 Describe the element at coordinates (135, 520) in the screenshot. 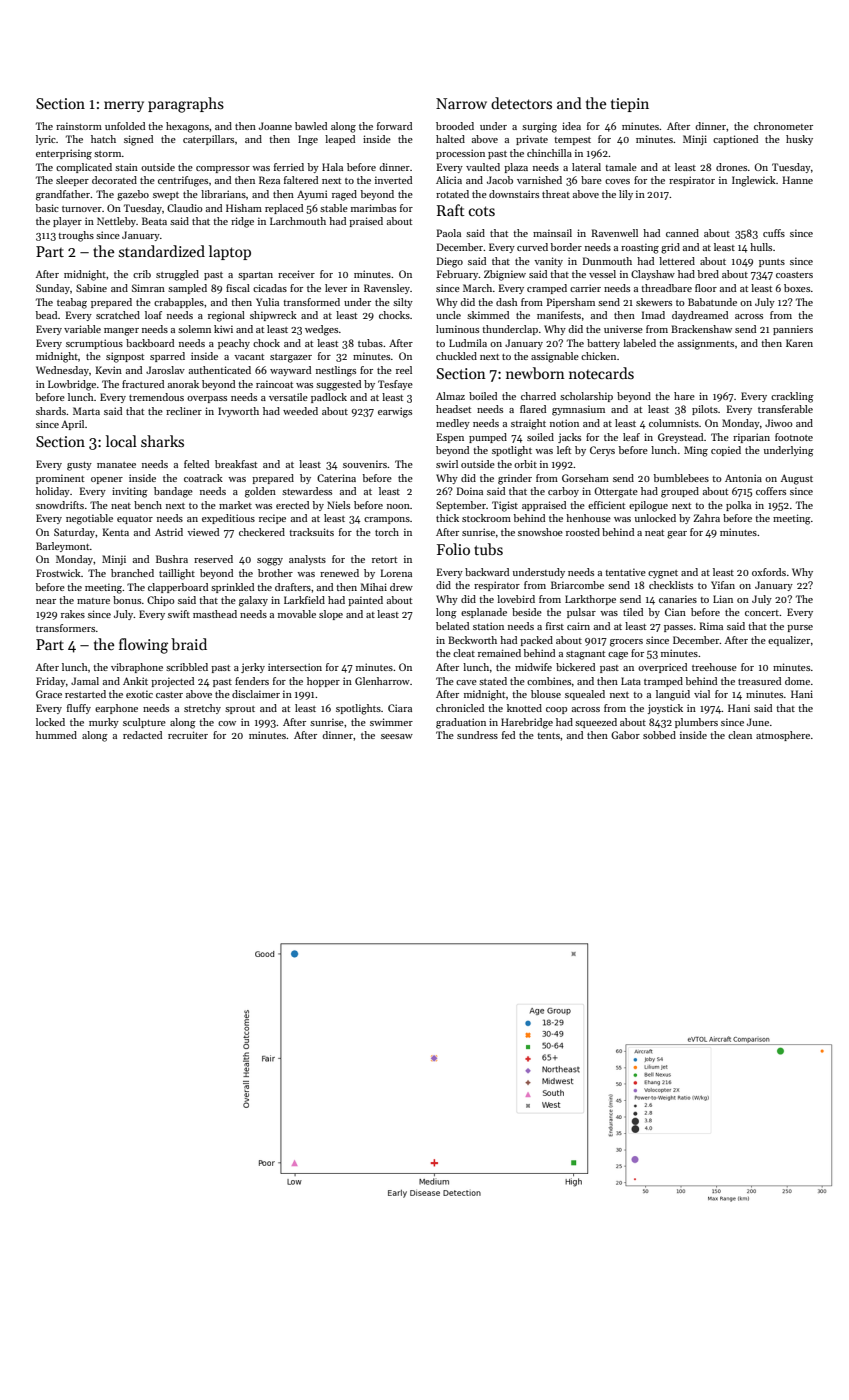

I see `equator` at that location.
